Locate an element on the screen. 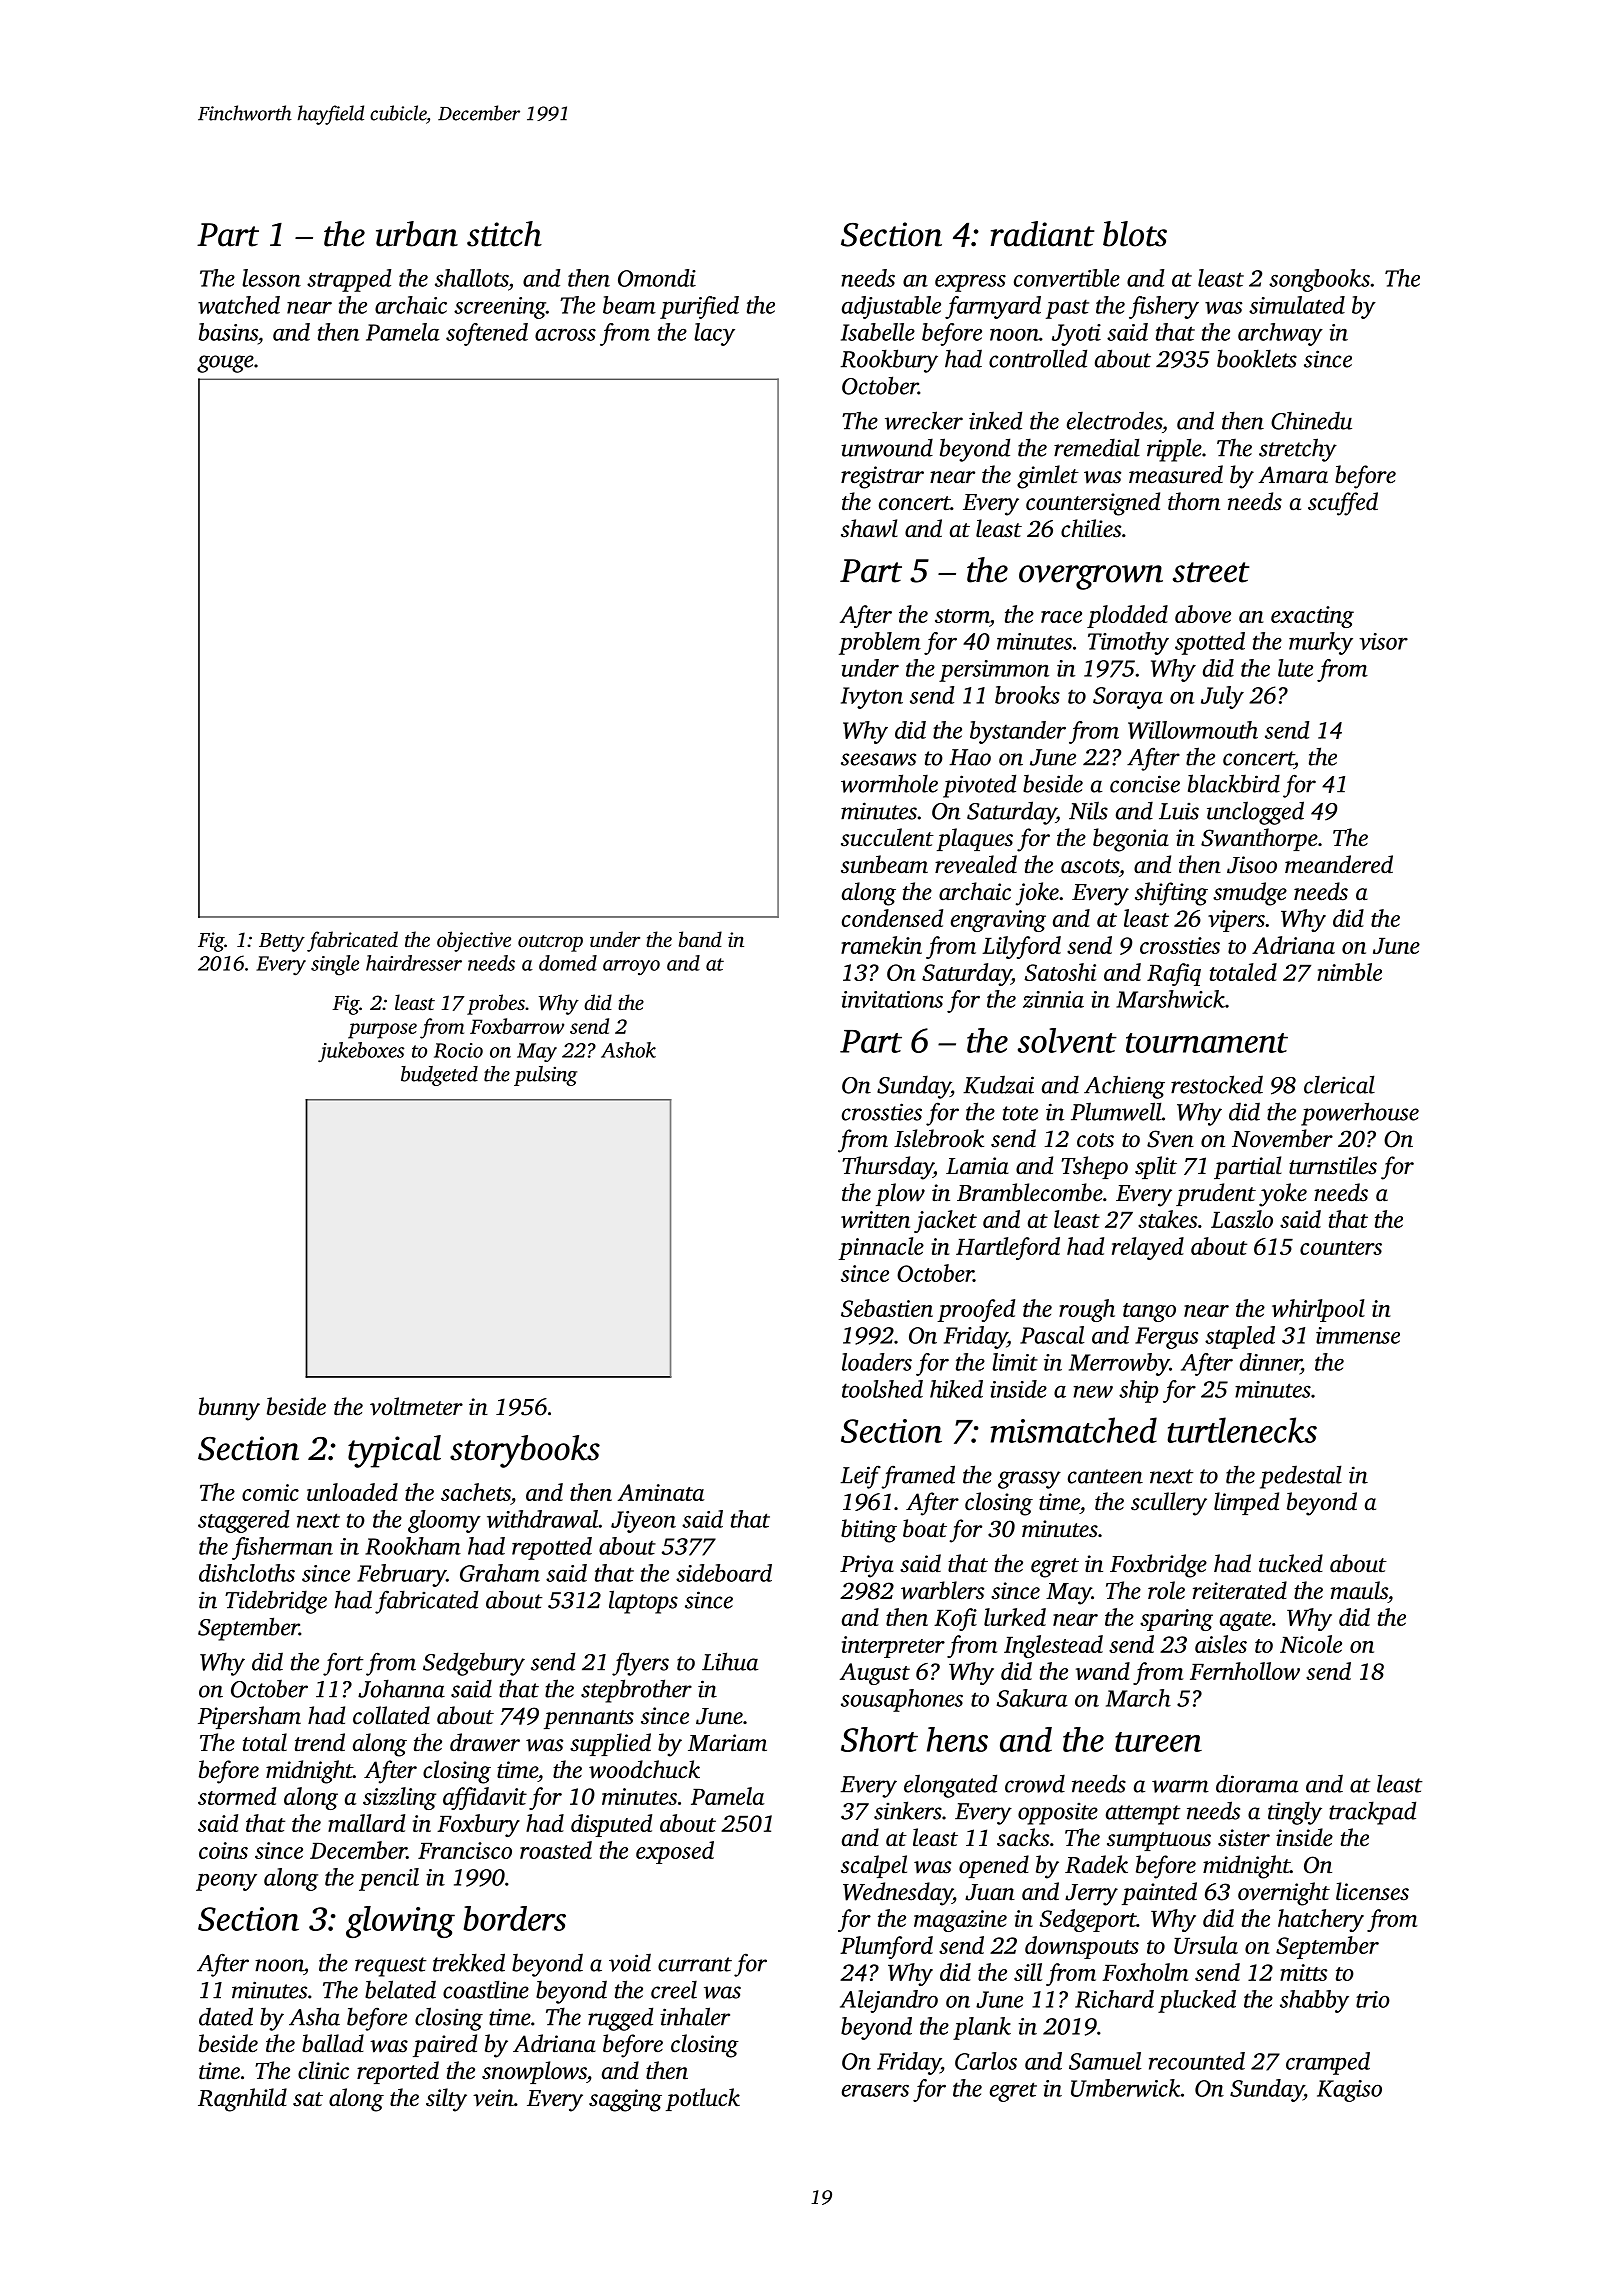 The width and height of the screenshot is (1620, 2292). Pipersham is located at coordinates (249, 1717).
